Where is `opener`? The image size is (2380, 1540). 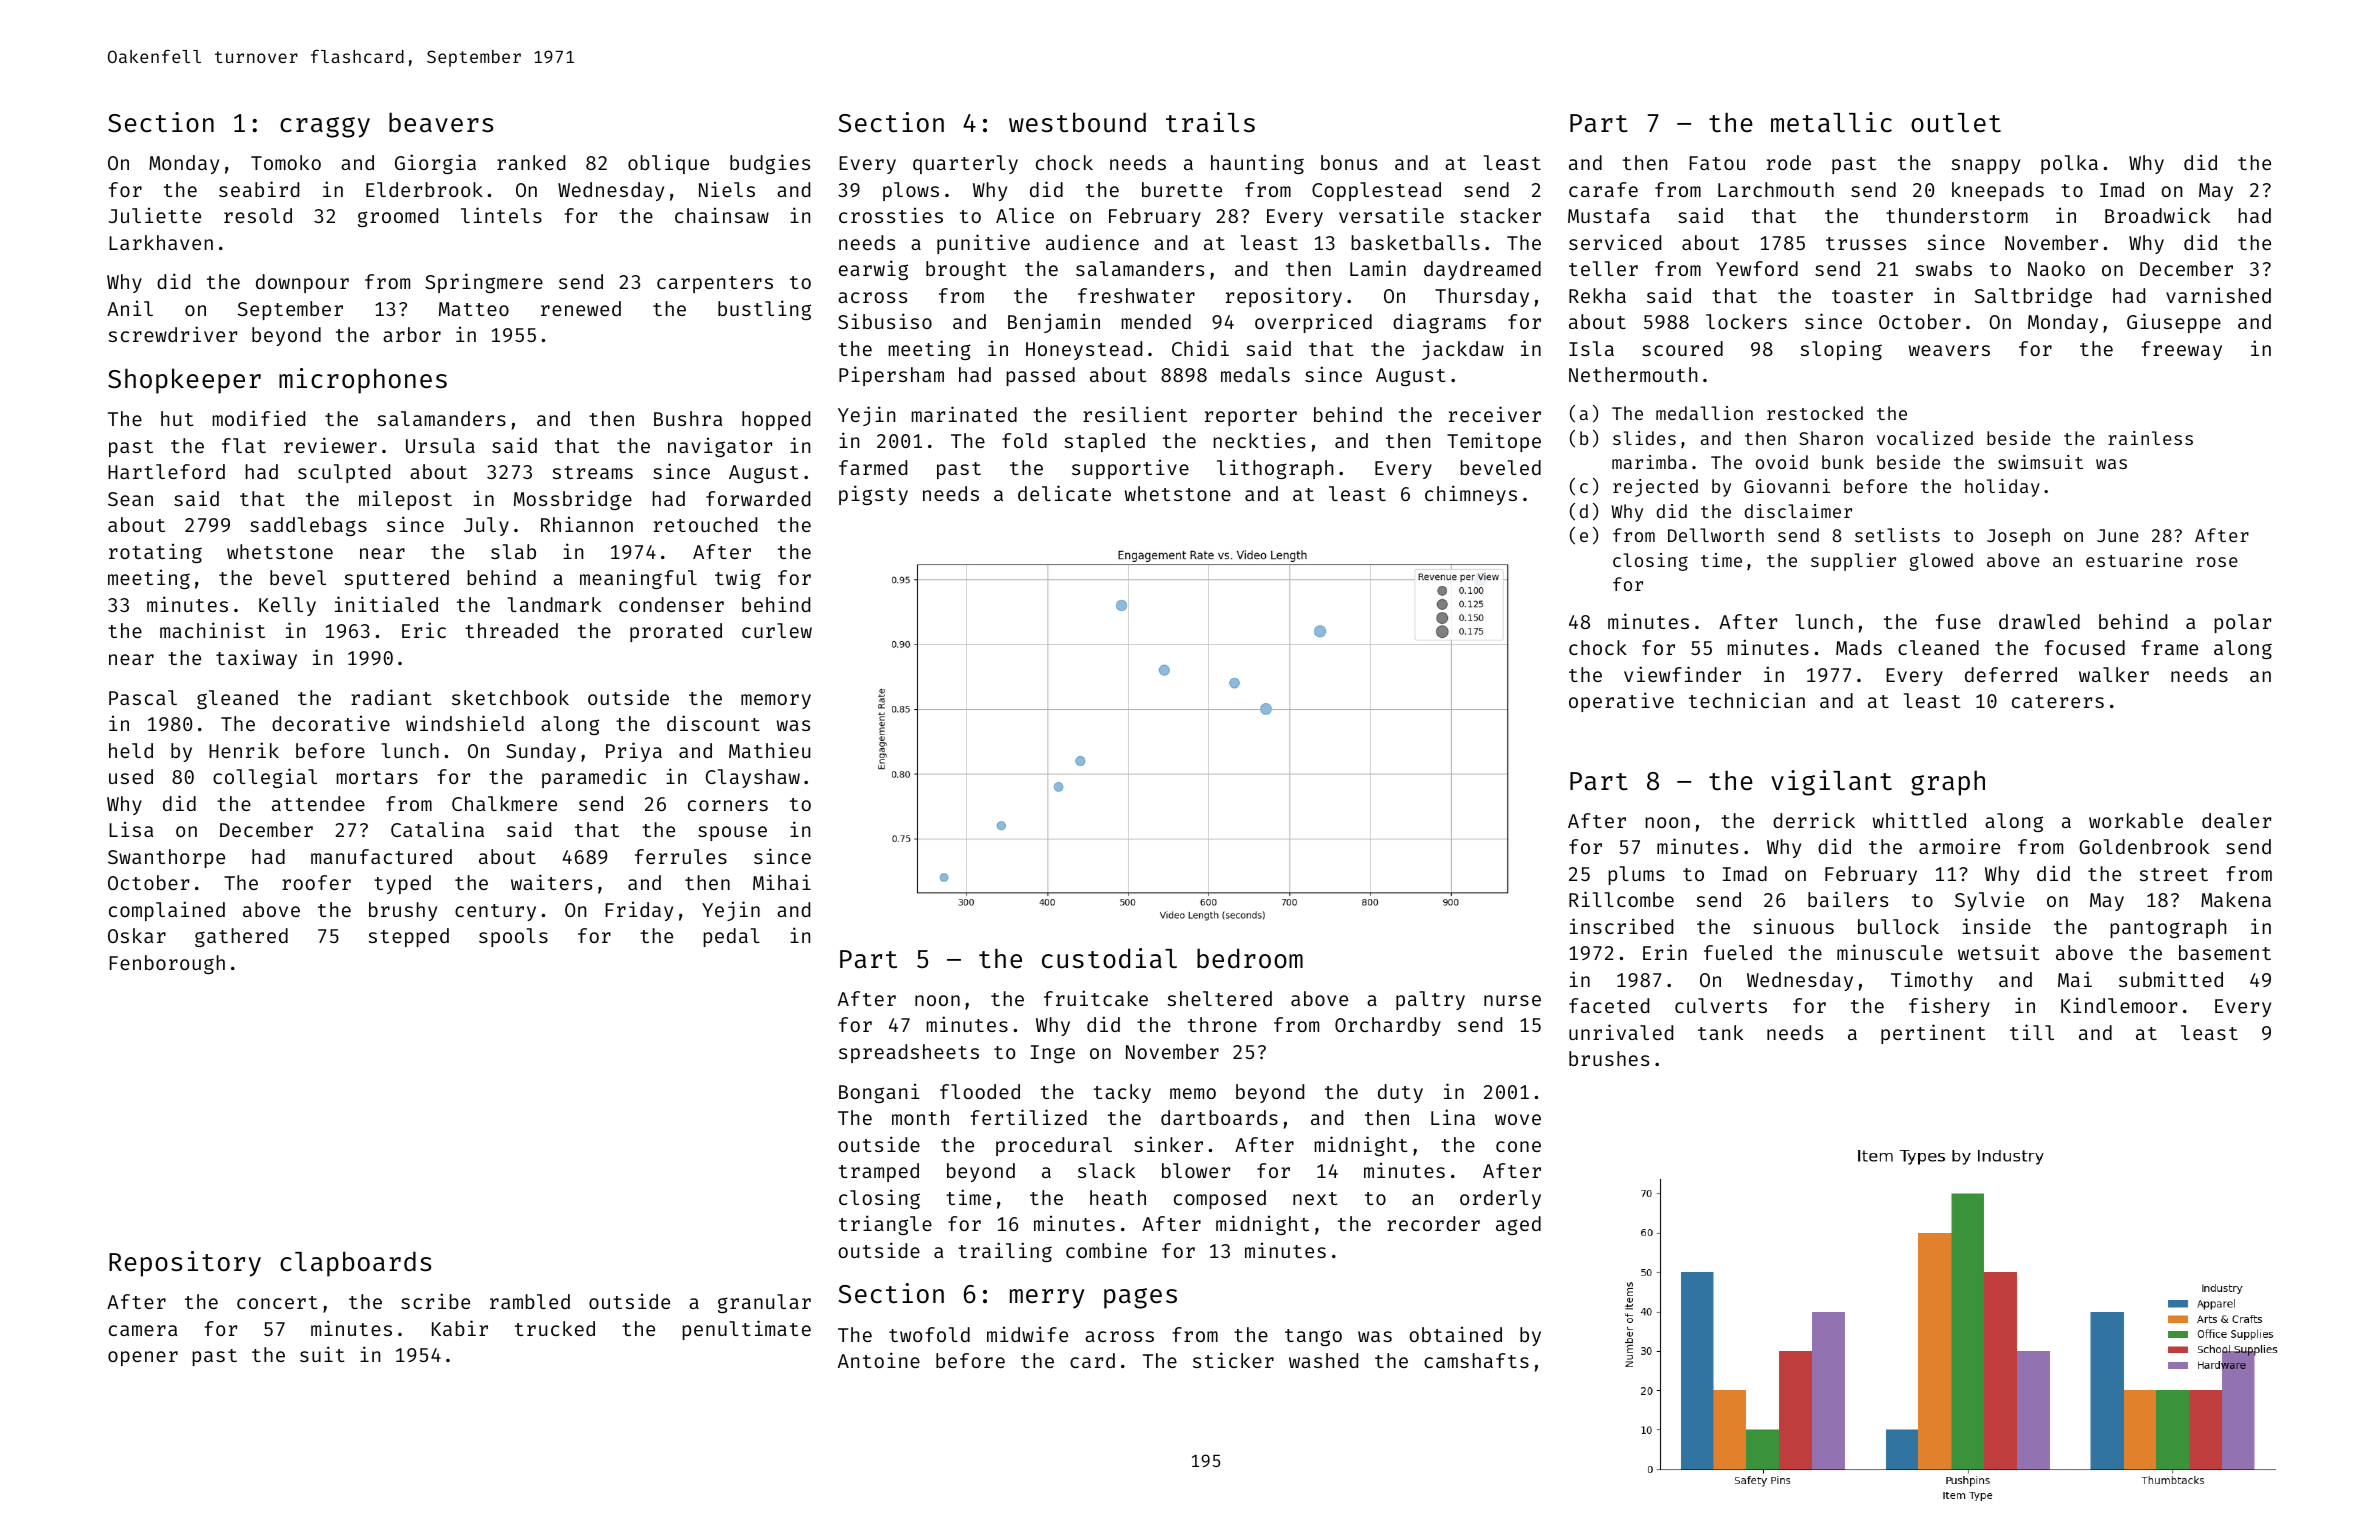 opener is located at coordinates (143, 1358).
